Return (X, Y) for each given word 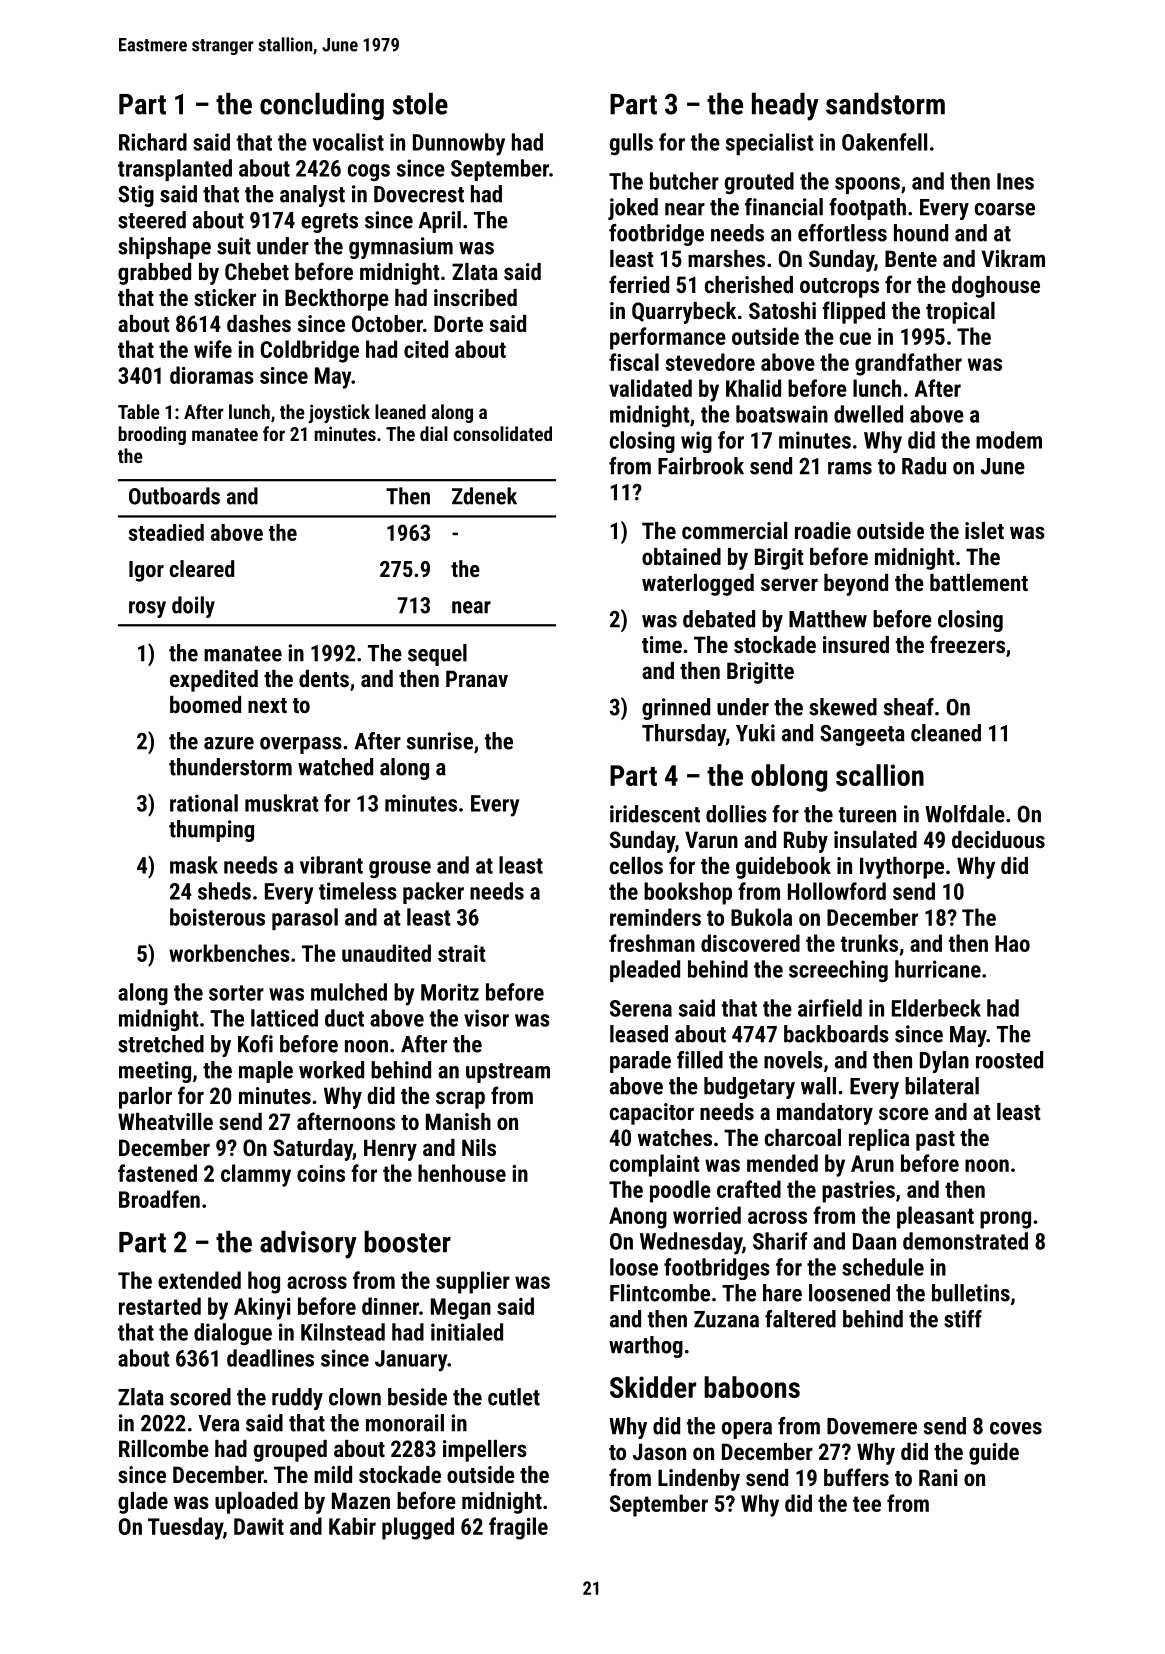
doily (193, 607)
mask (194, 865)
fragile (518, 1528)
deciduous (998, 839)
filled (700, 1060)
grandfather (908, 364)
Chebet (257, 271)
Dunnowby (459, 144)
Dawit (259, 1526)
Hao (1012, 943)
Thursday (684, 735)
